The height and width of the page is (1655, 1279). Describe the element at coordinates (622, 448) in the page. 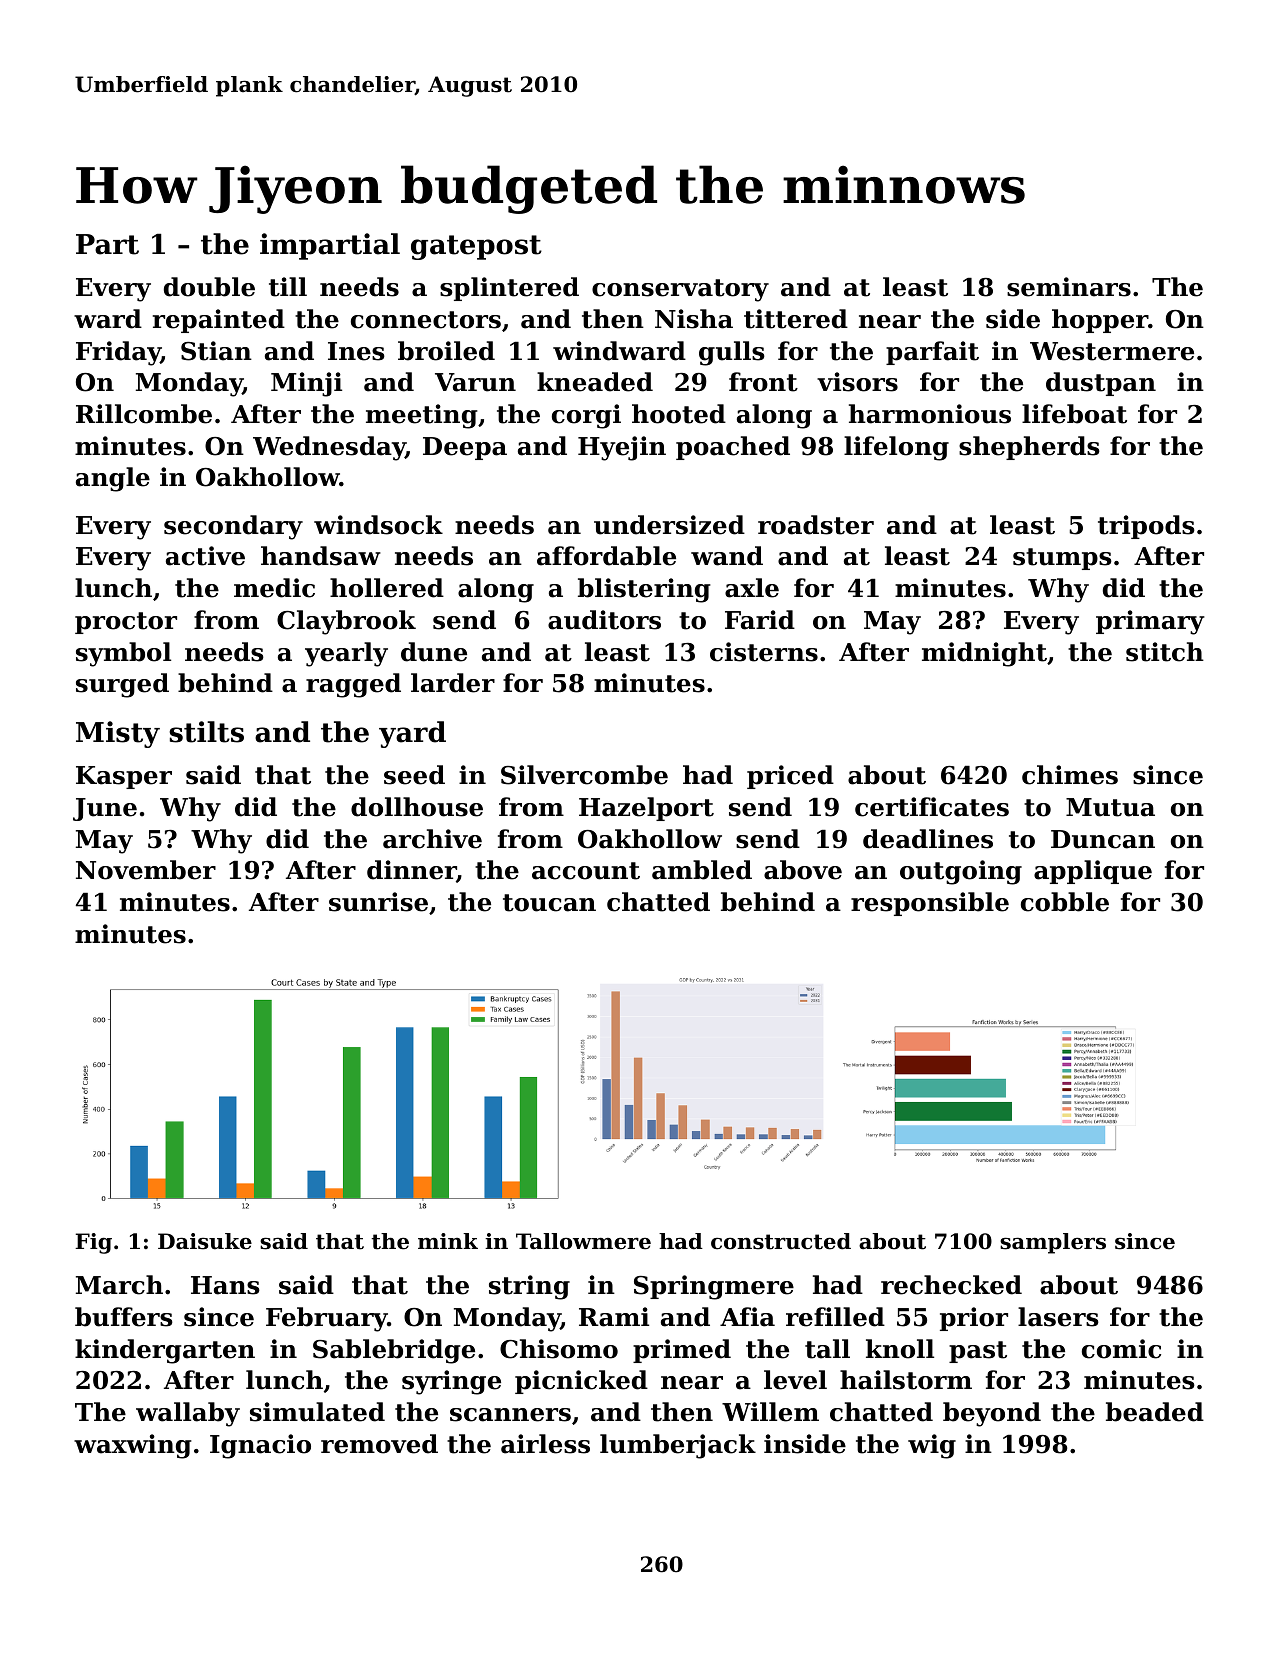

I see `Hyejin` at that location.
